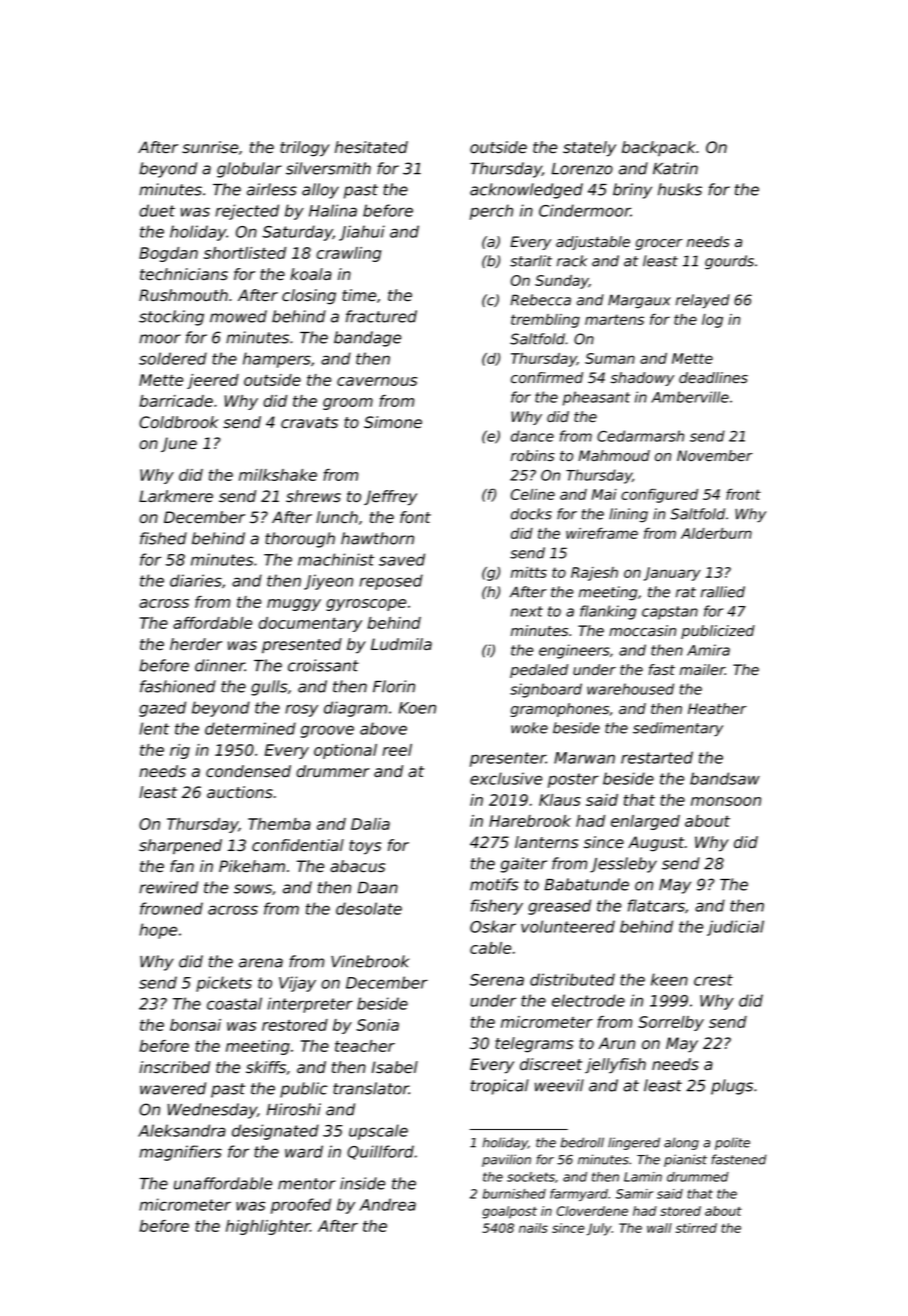 This screenshot has height=1316, width=908. I want to click on sharpened, so click(180, 847).
